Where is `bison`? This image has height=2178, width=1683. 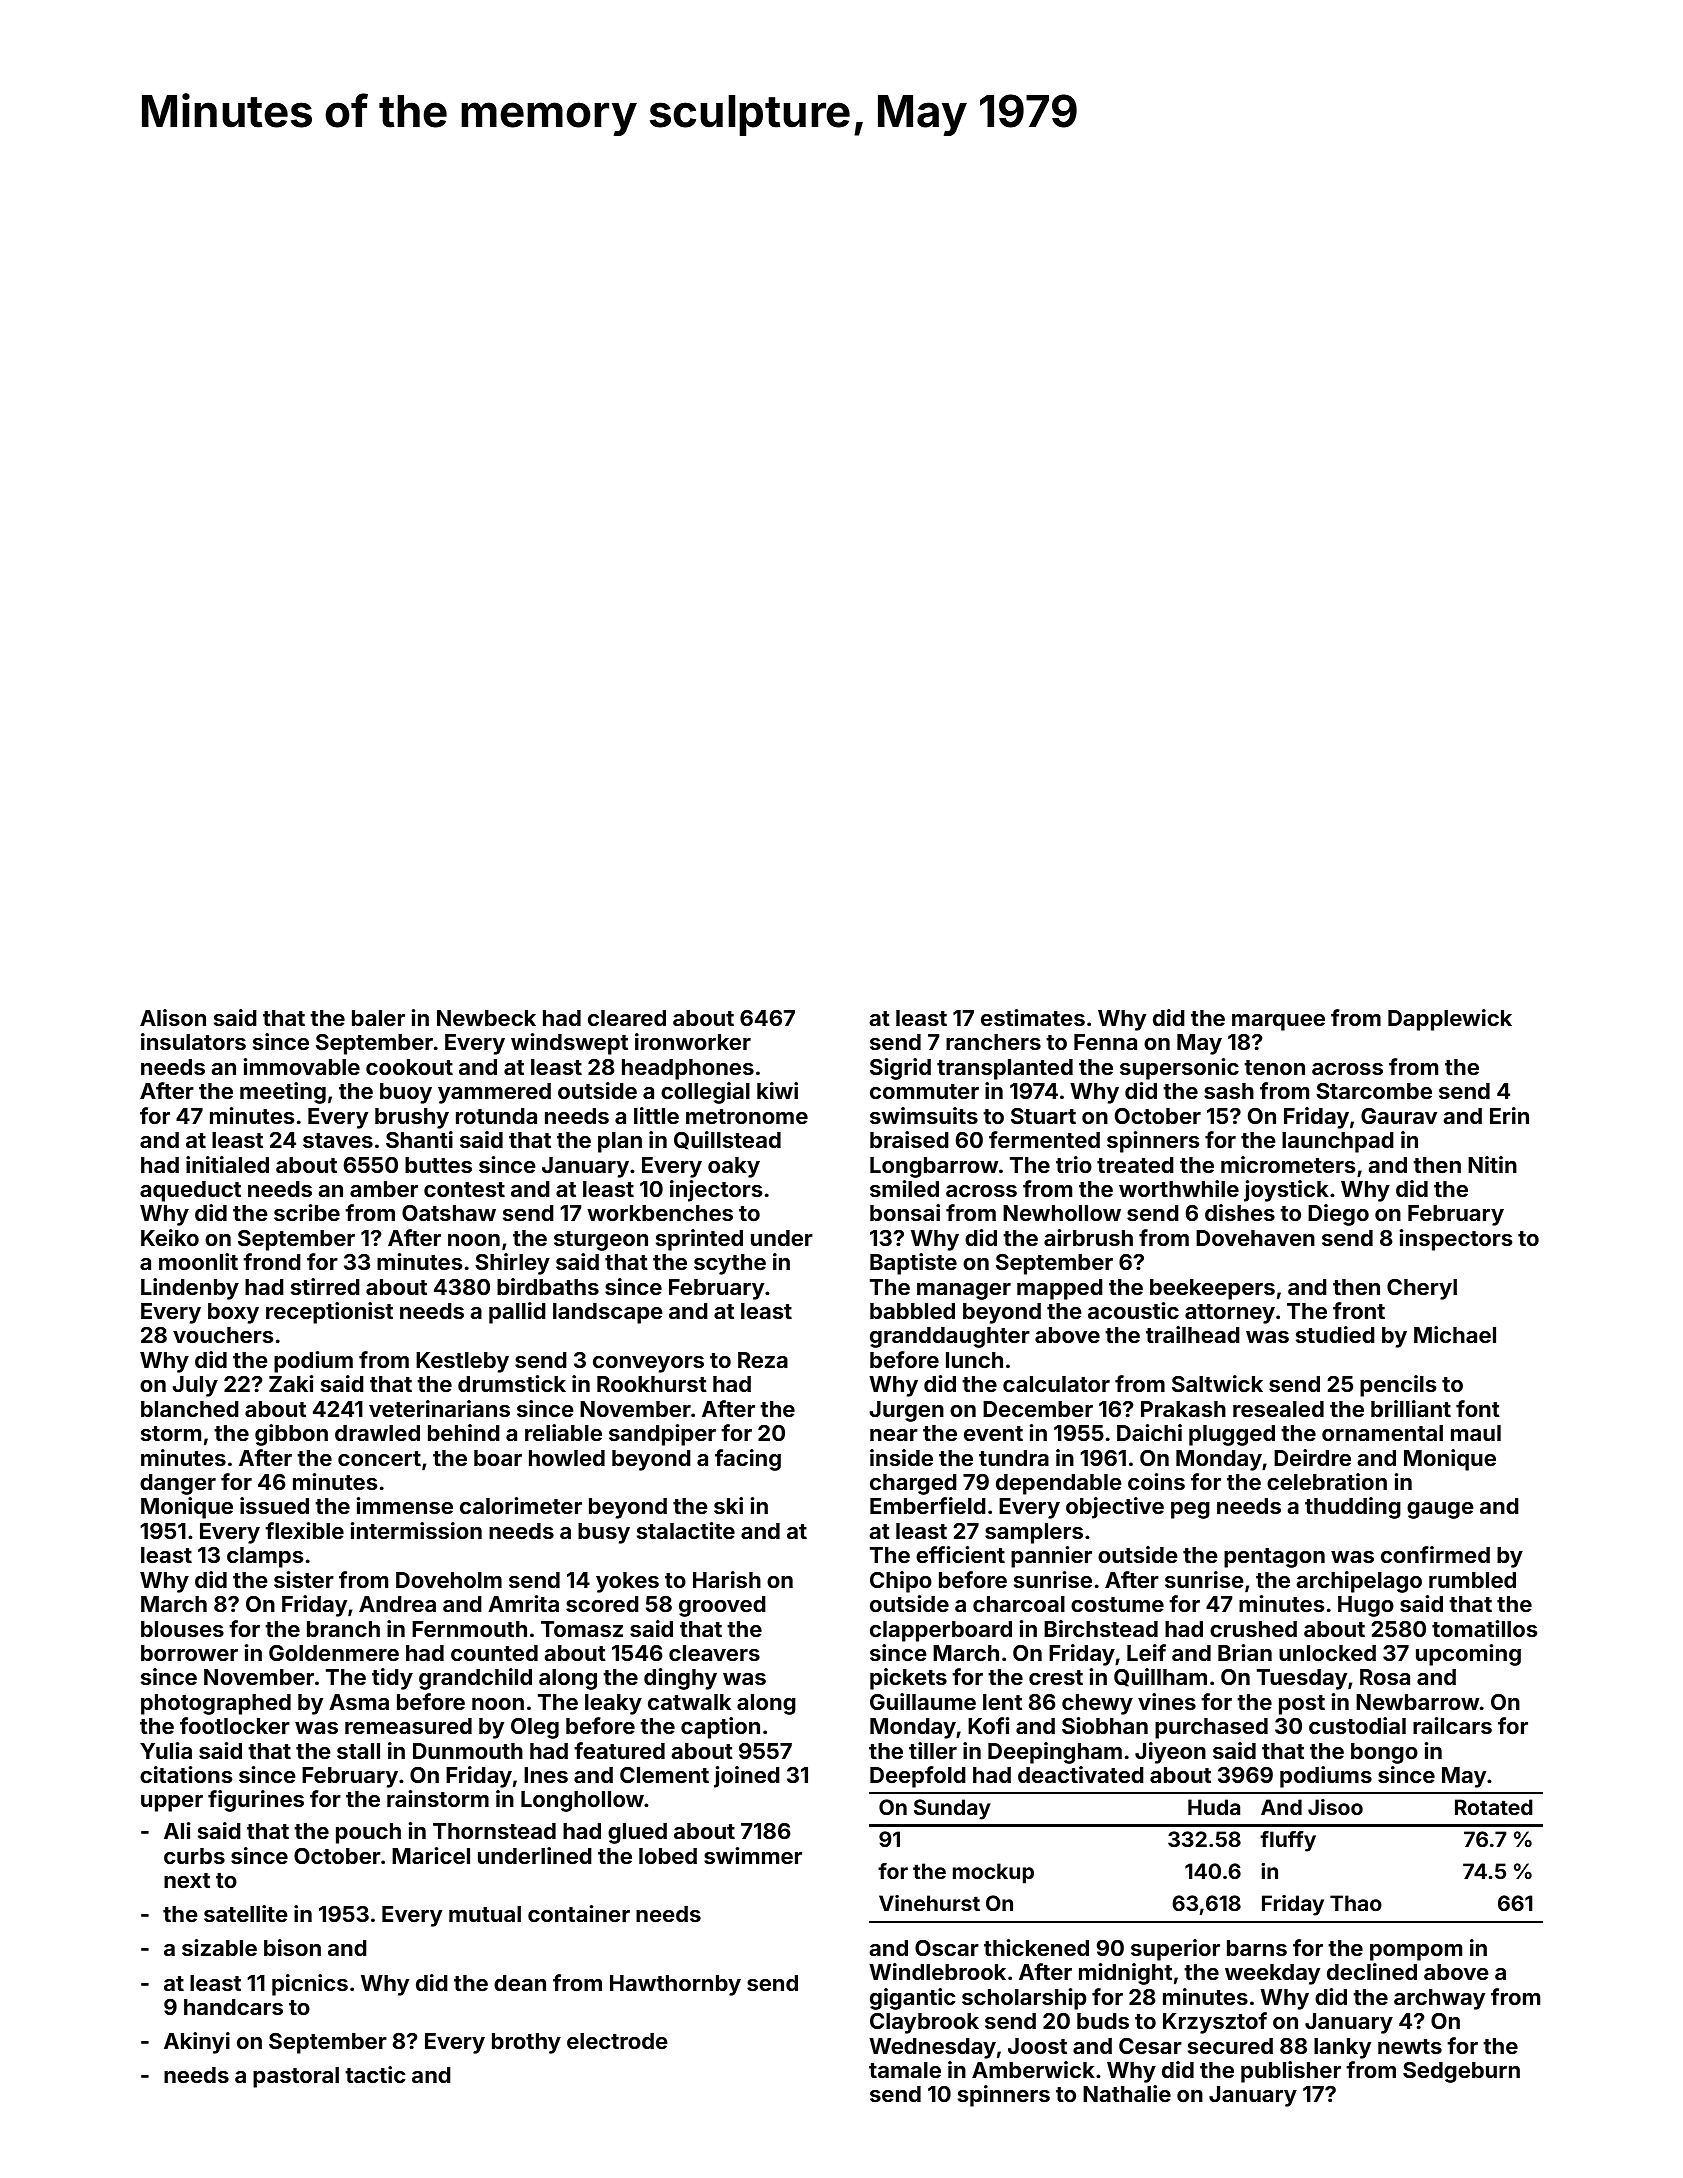 bison is located at coordinates (292, 1947).
